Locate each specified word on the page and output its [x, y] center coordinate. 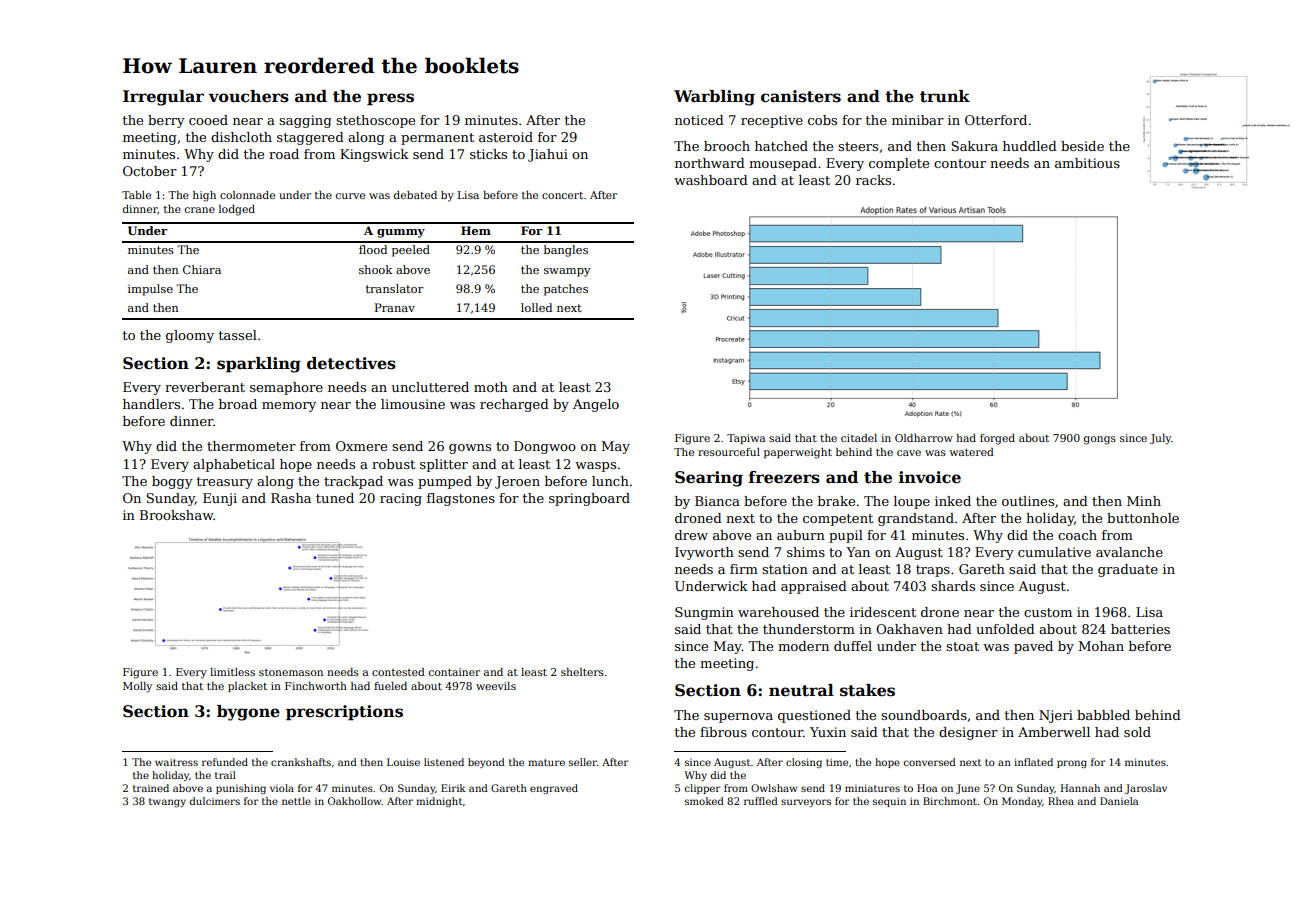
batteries [1140, 629]
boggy [172, 482]
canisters [801, 96]
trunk [945, 96]
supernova [738, 718]
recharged [514, 405]
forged [997, 439]
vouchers [248, 96]
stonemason [291, 672]
